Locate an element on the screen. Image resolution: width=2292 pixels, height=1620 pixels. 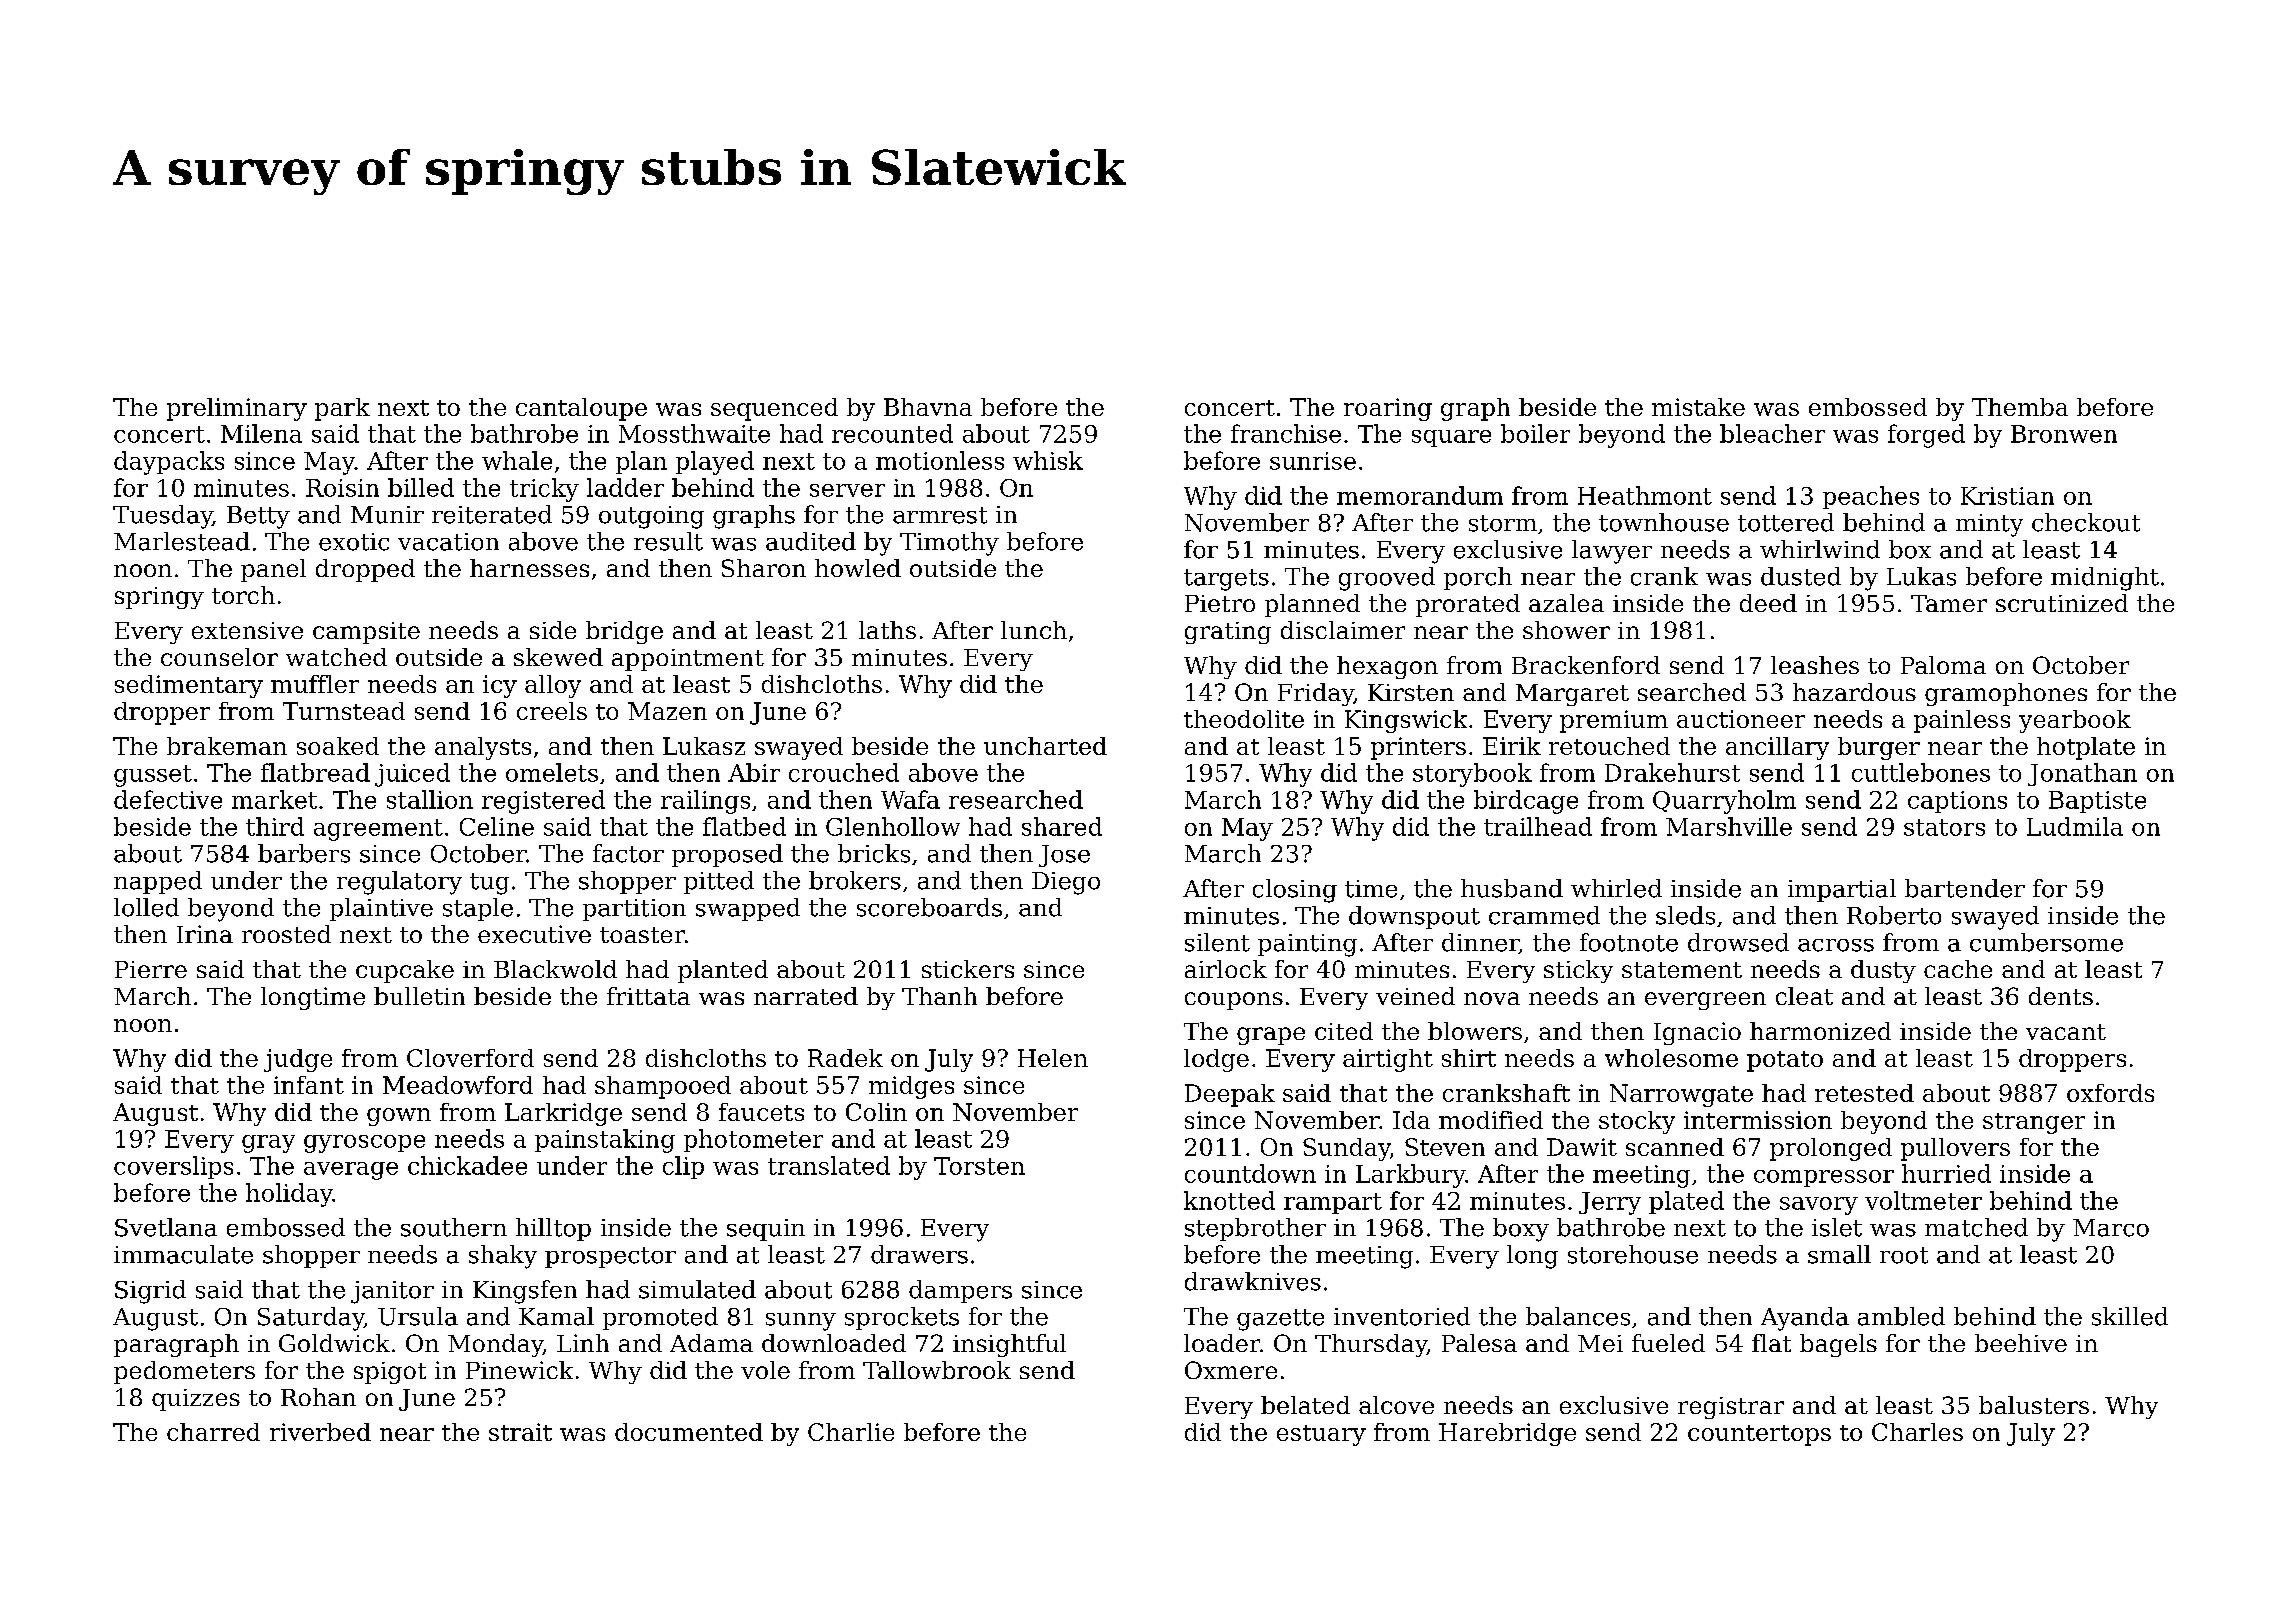
scanned is located at coordinates (1675, 1147).
